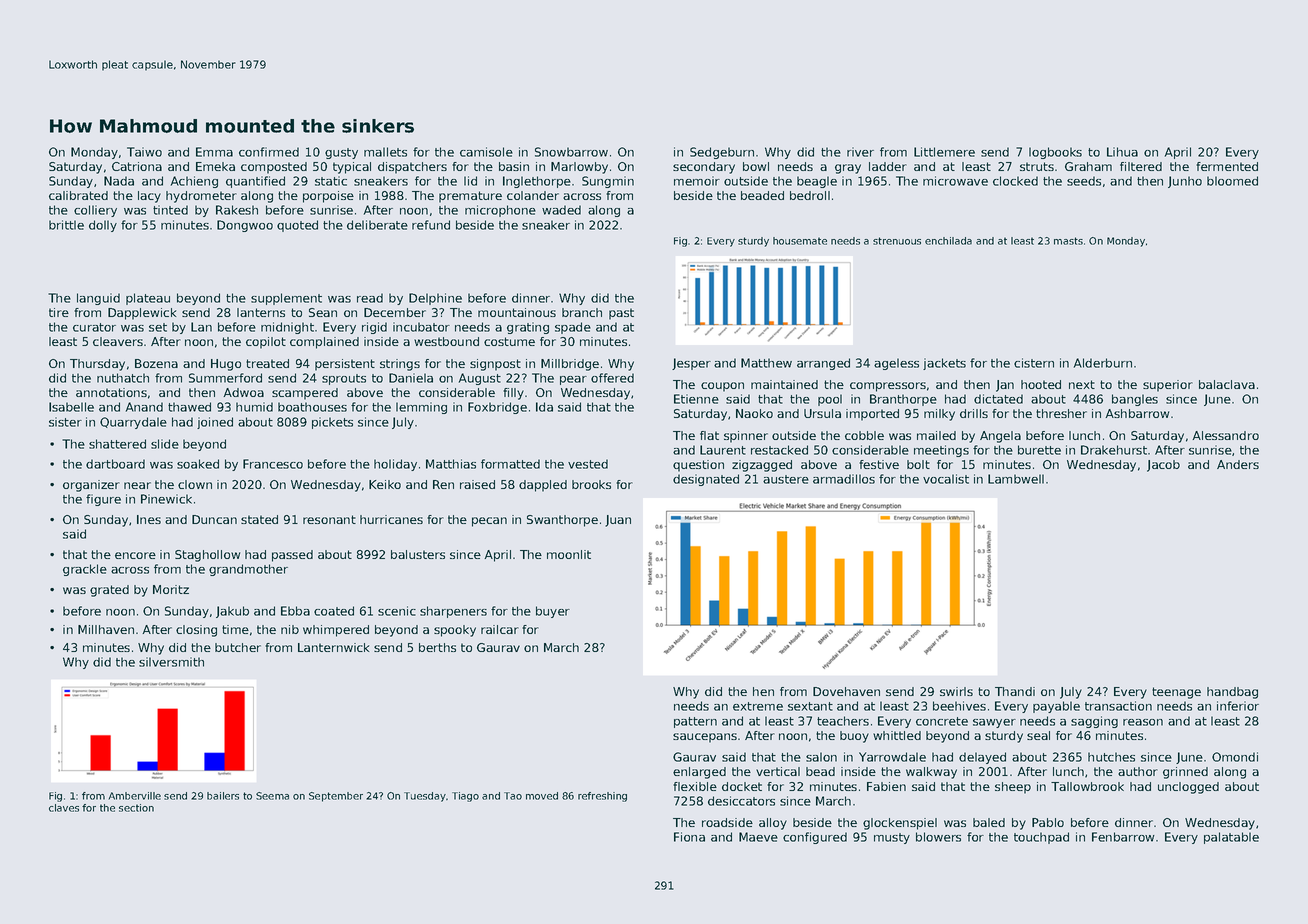 This screenshot has width=1308, height=924. What do you see at coordinates (754, 413) in the screenshot?
I see `Naoko` at bounding box center [754, 413].
